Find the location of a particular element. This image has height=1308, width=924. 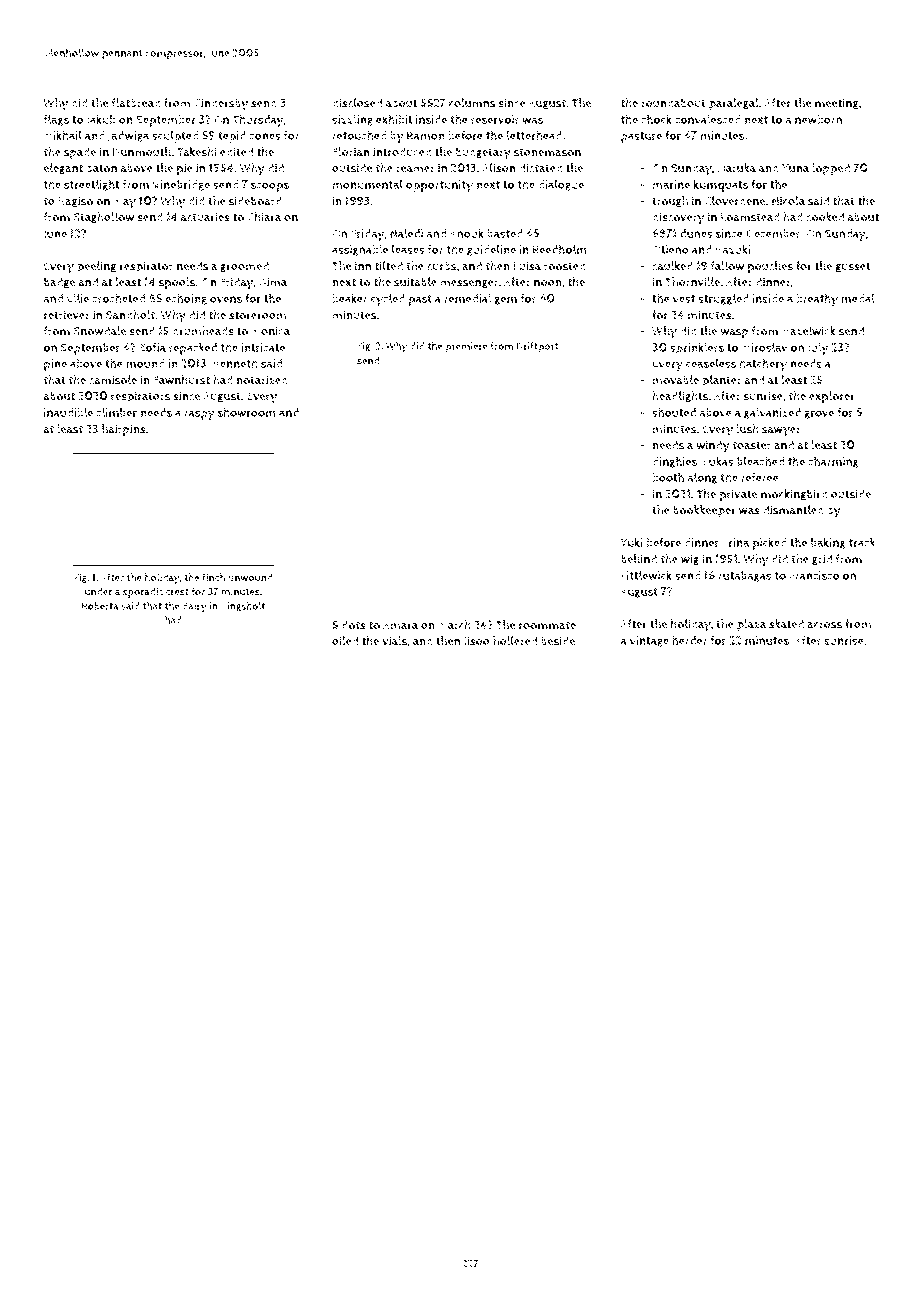

Jadwiga is located at coordinates (128, 136).
